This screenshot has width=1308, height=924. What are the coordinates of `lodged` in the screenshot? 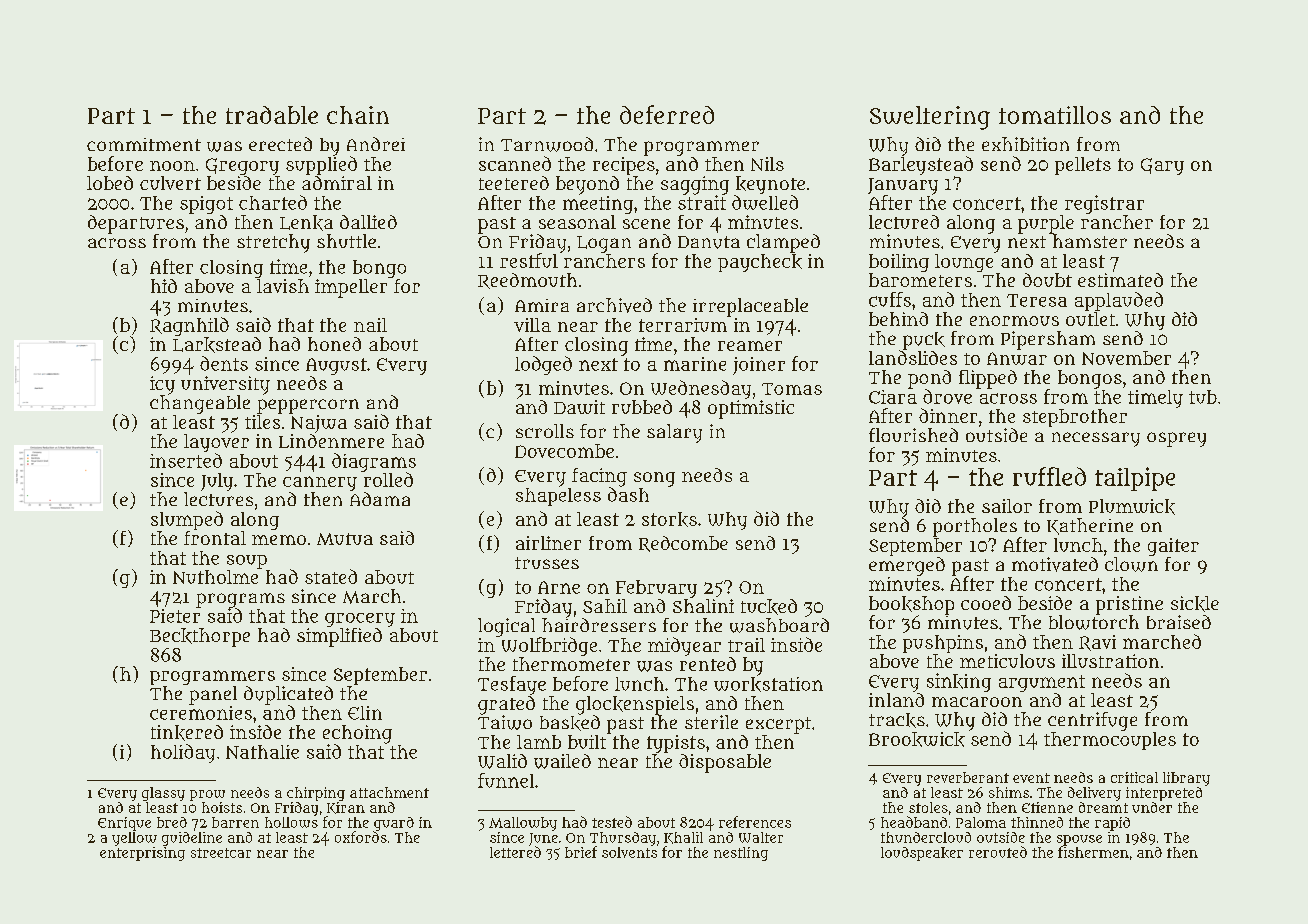 It's located at (543, 365).
